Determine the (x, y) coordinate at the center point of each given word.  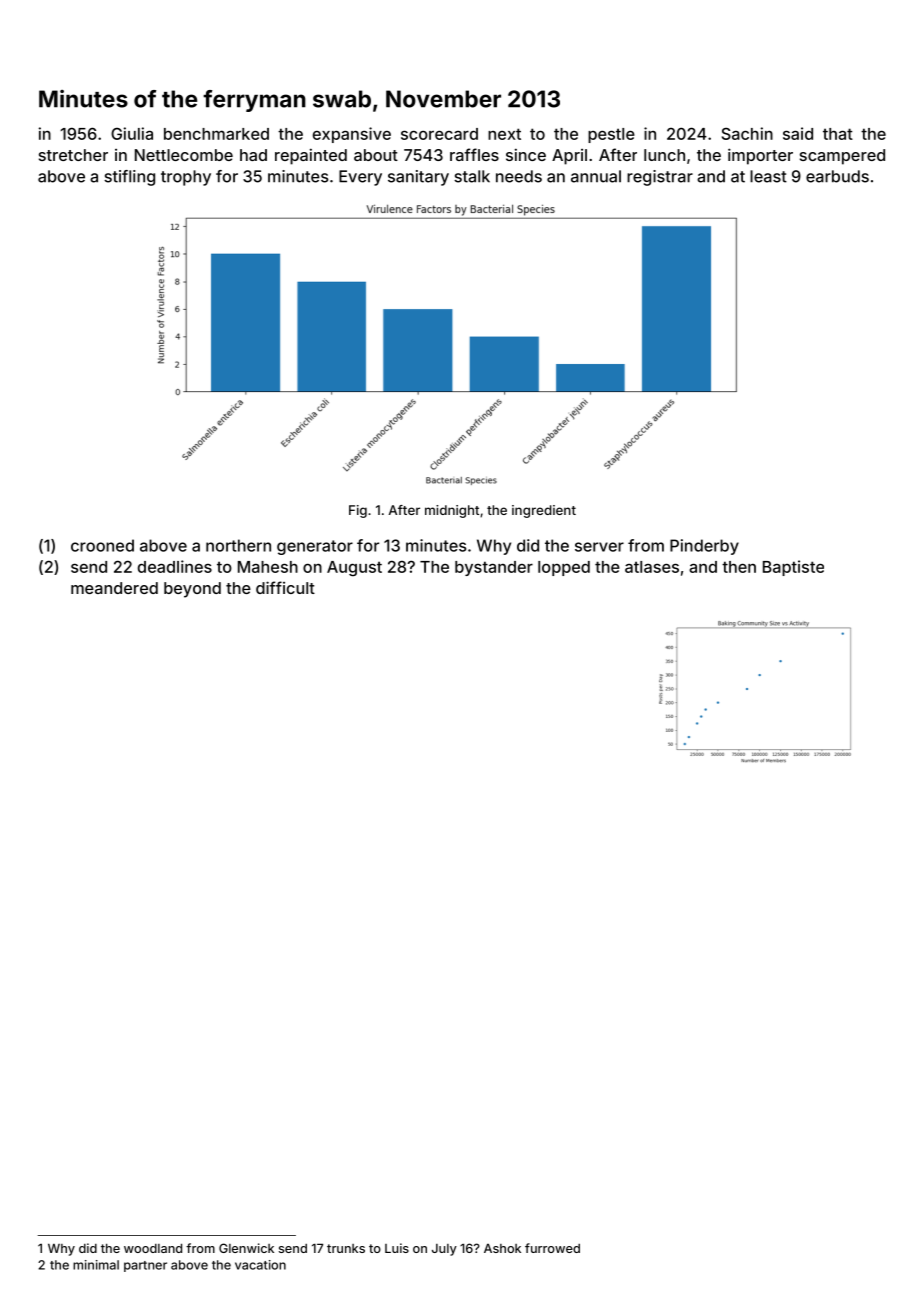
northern (238, 545)
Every (360, 178)
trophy (186, 178)
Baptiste (793, 568)
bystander (494, 568)
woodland (153, 1248)
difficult (285, 587)
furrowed (552, 1248)
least (768, 176)
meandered (114, 588)
